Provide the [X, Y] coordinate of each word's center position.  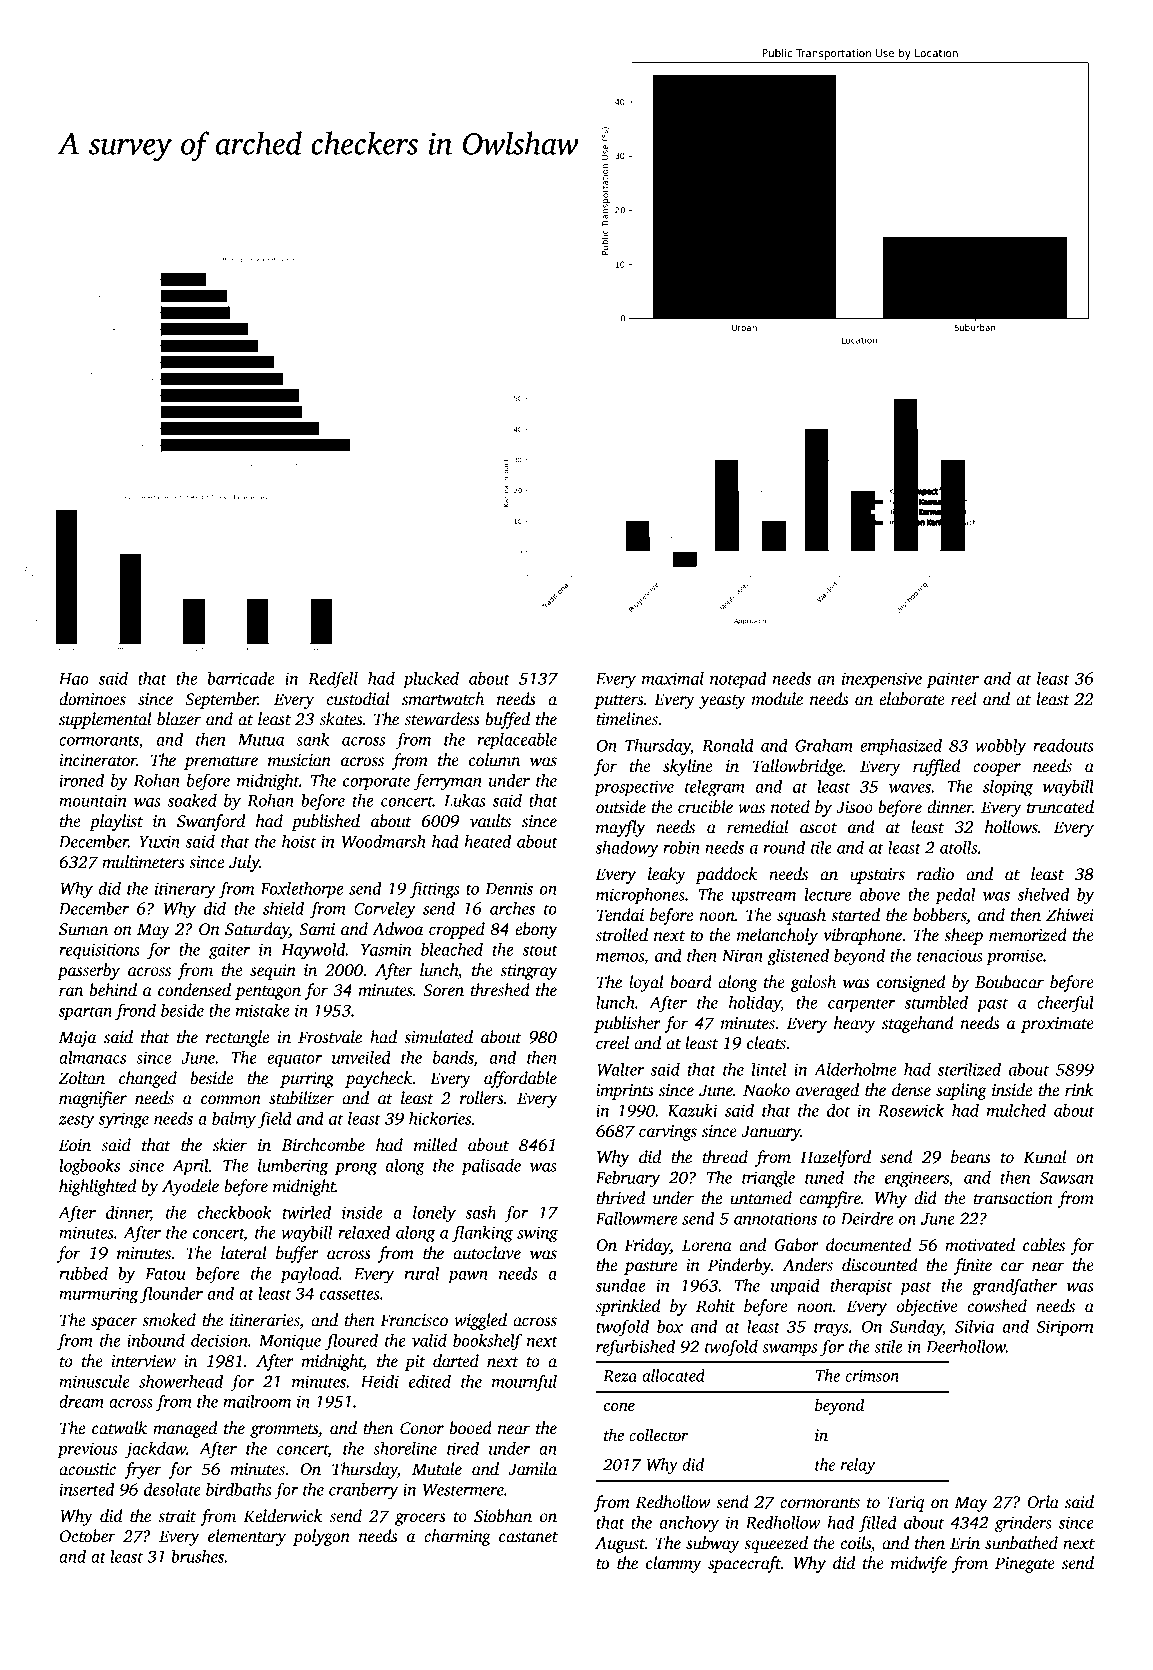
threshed [500, 990]
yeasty [722, 702]
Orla [1043, 1502]
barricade [241, 678]
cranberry [363, 1491]
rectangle [237, 1038]
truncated [1060, 807]
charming [457, 1537]
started [855, 915]
